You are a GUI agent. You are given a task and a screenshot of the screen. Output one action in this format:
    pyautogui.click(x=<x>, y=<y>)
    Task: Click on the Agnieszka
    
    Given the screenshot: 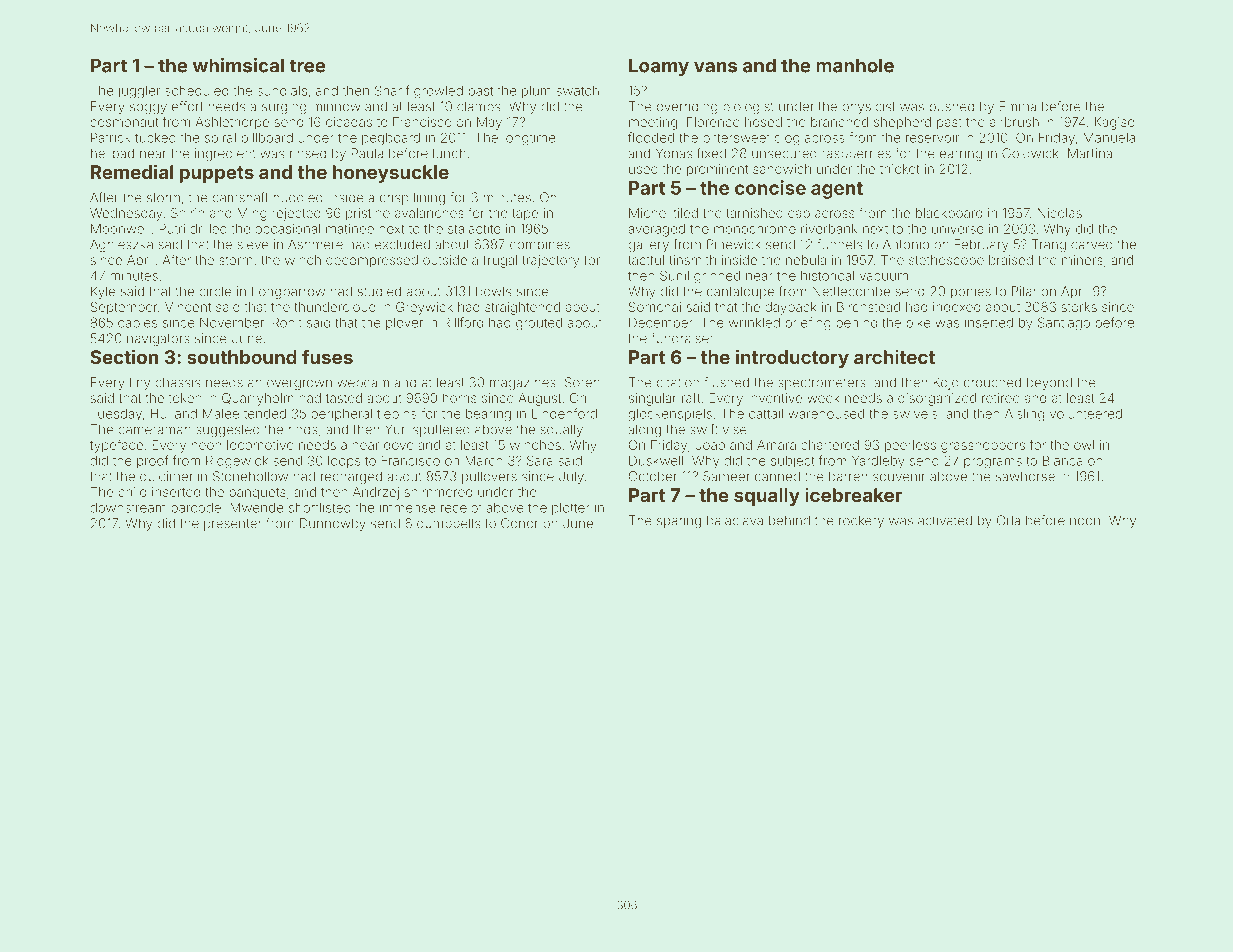 What is the action you would take?
    pyautogui.click(x=121, y=245)
